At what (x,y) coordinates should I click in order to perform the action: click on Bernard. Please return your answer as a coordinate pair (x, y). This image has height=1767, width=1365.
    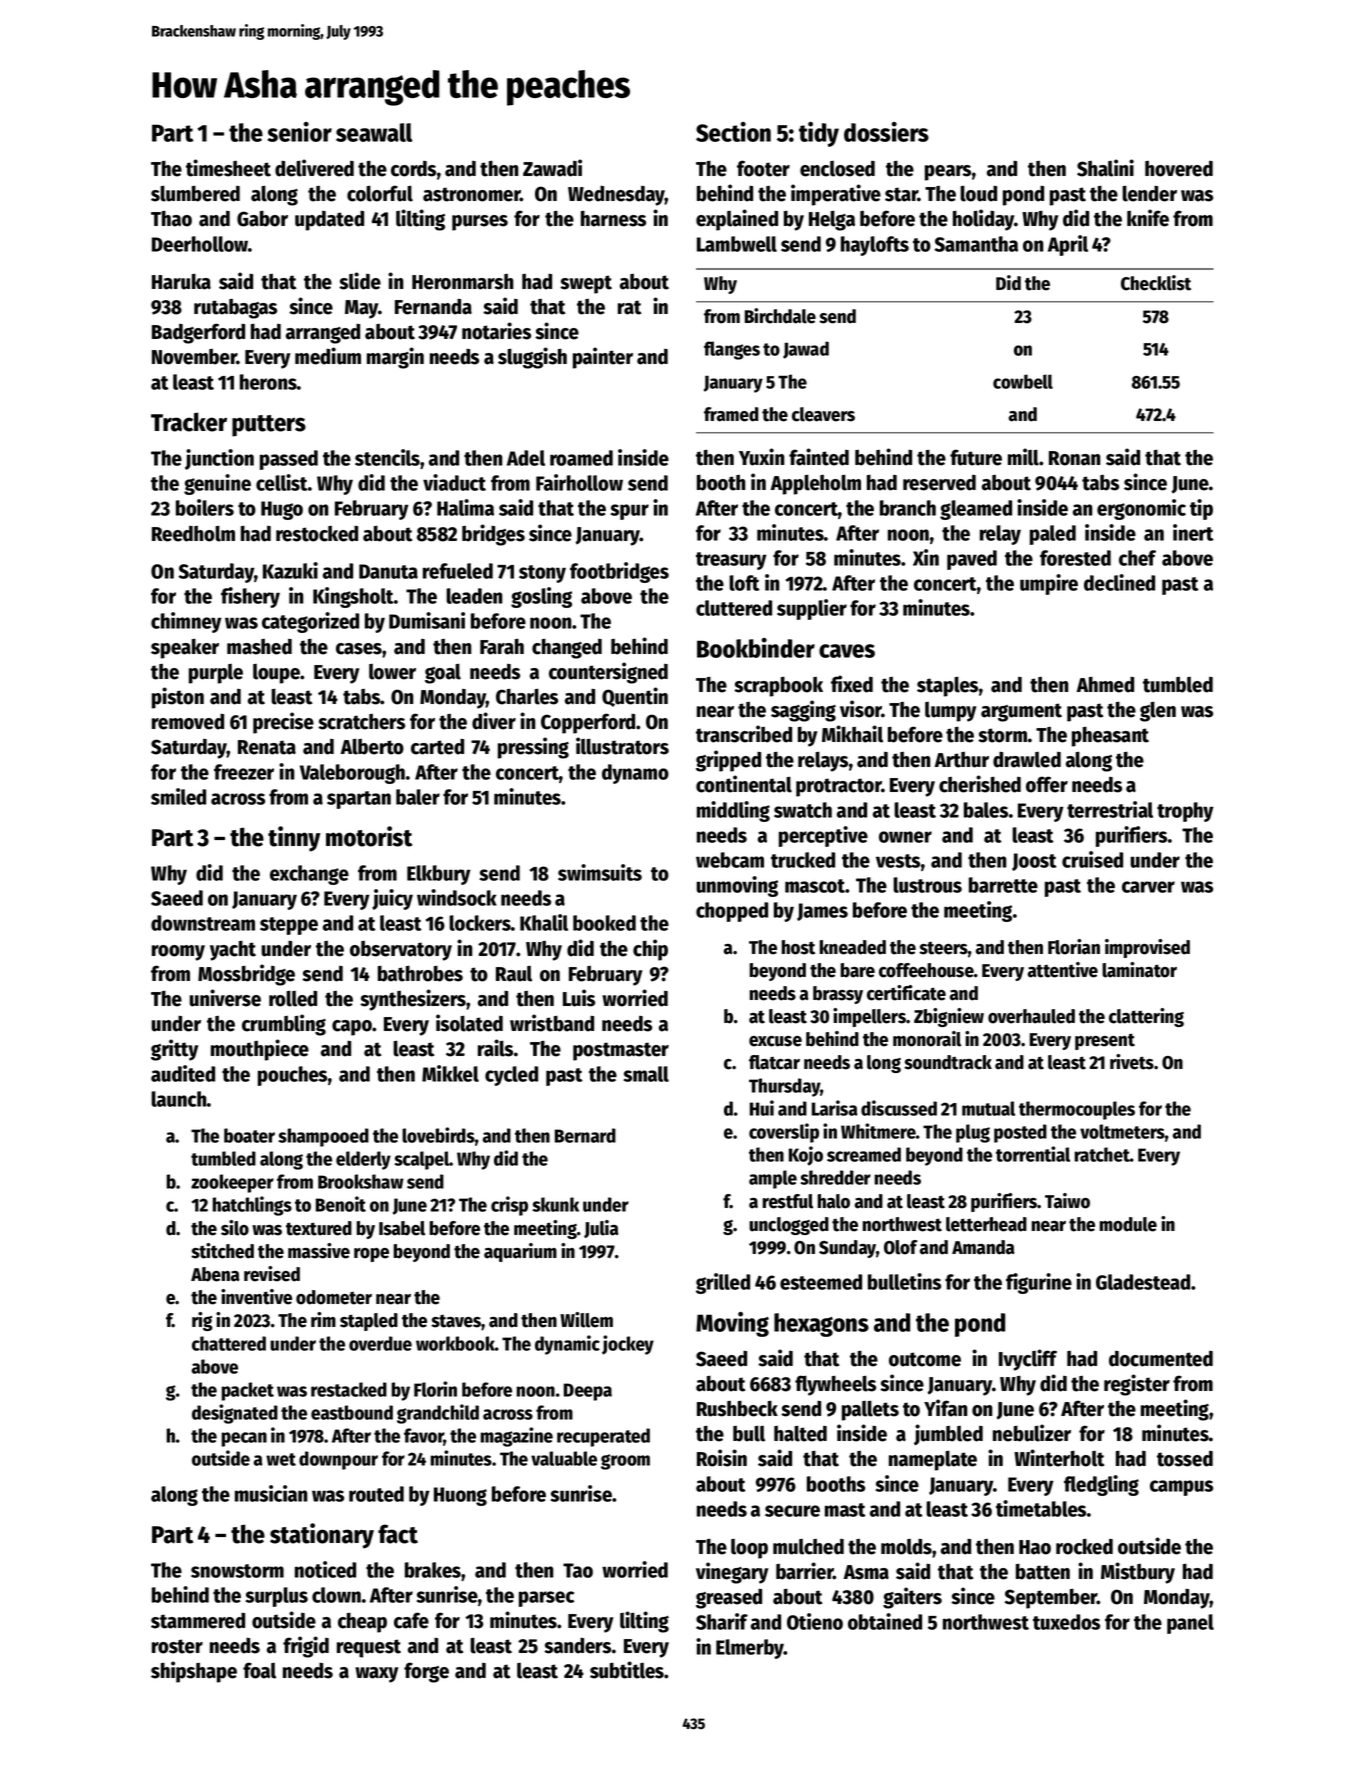
    Looking at the image, I should click on (585, 1135).
